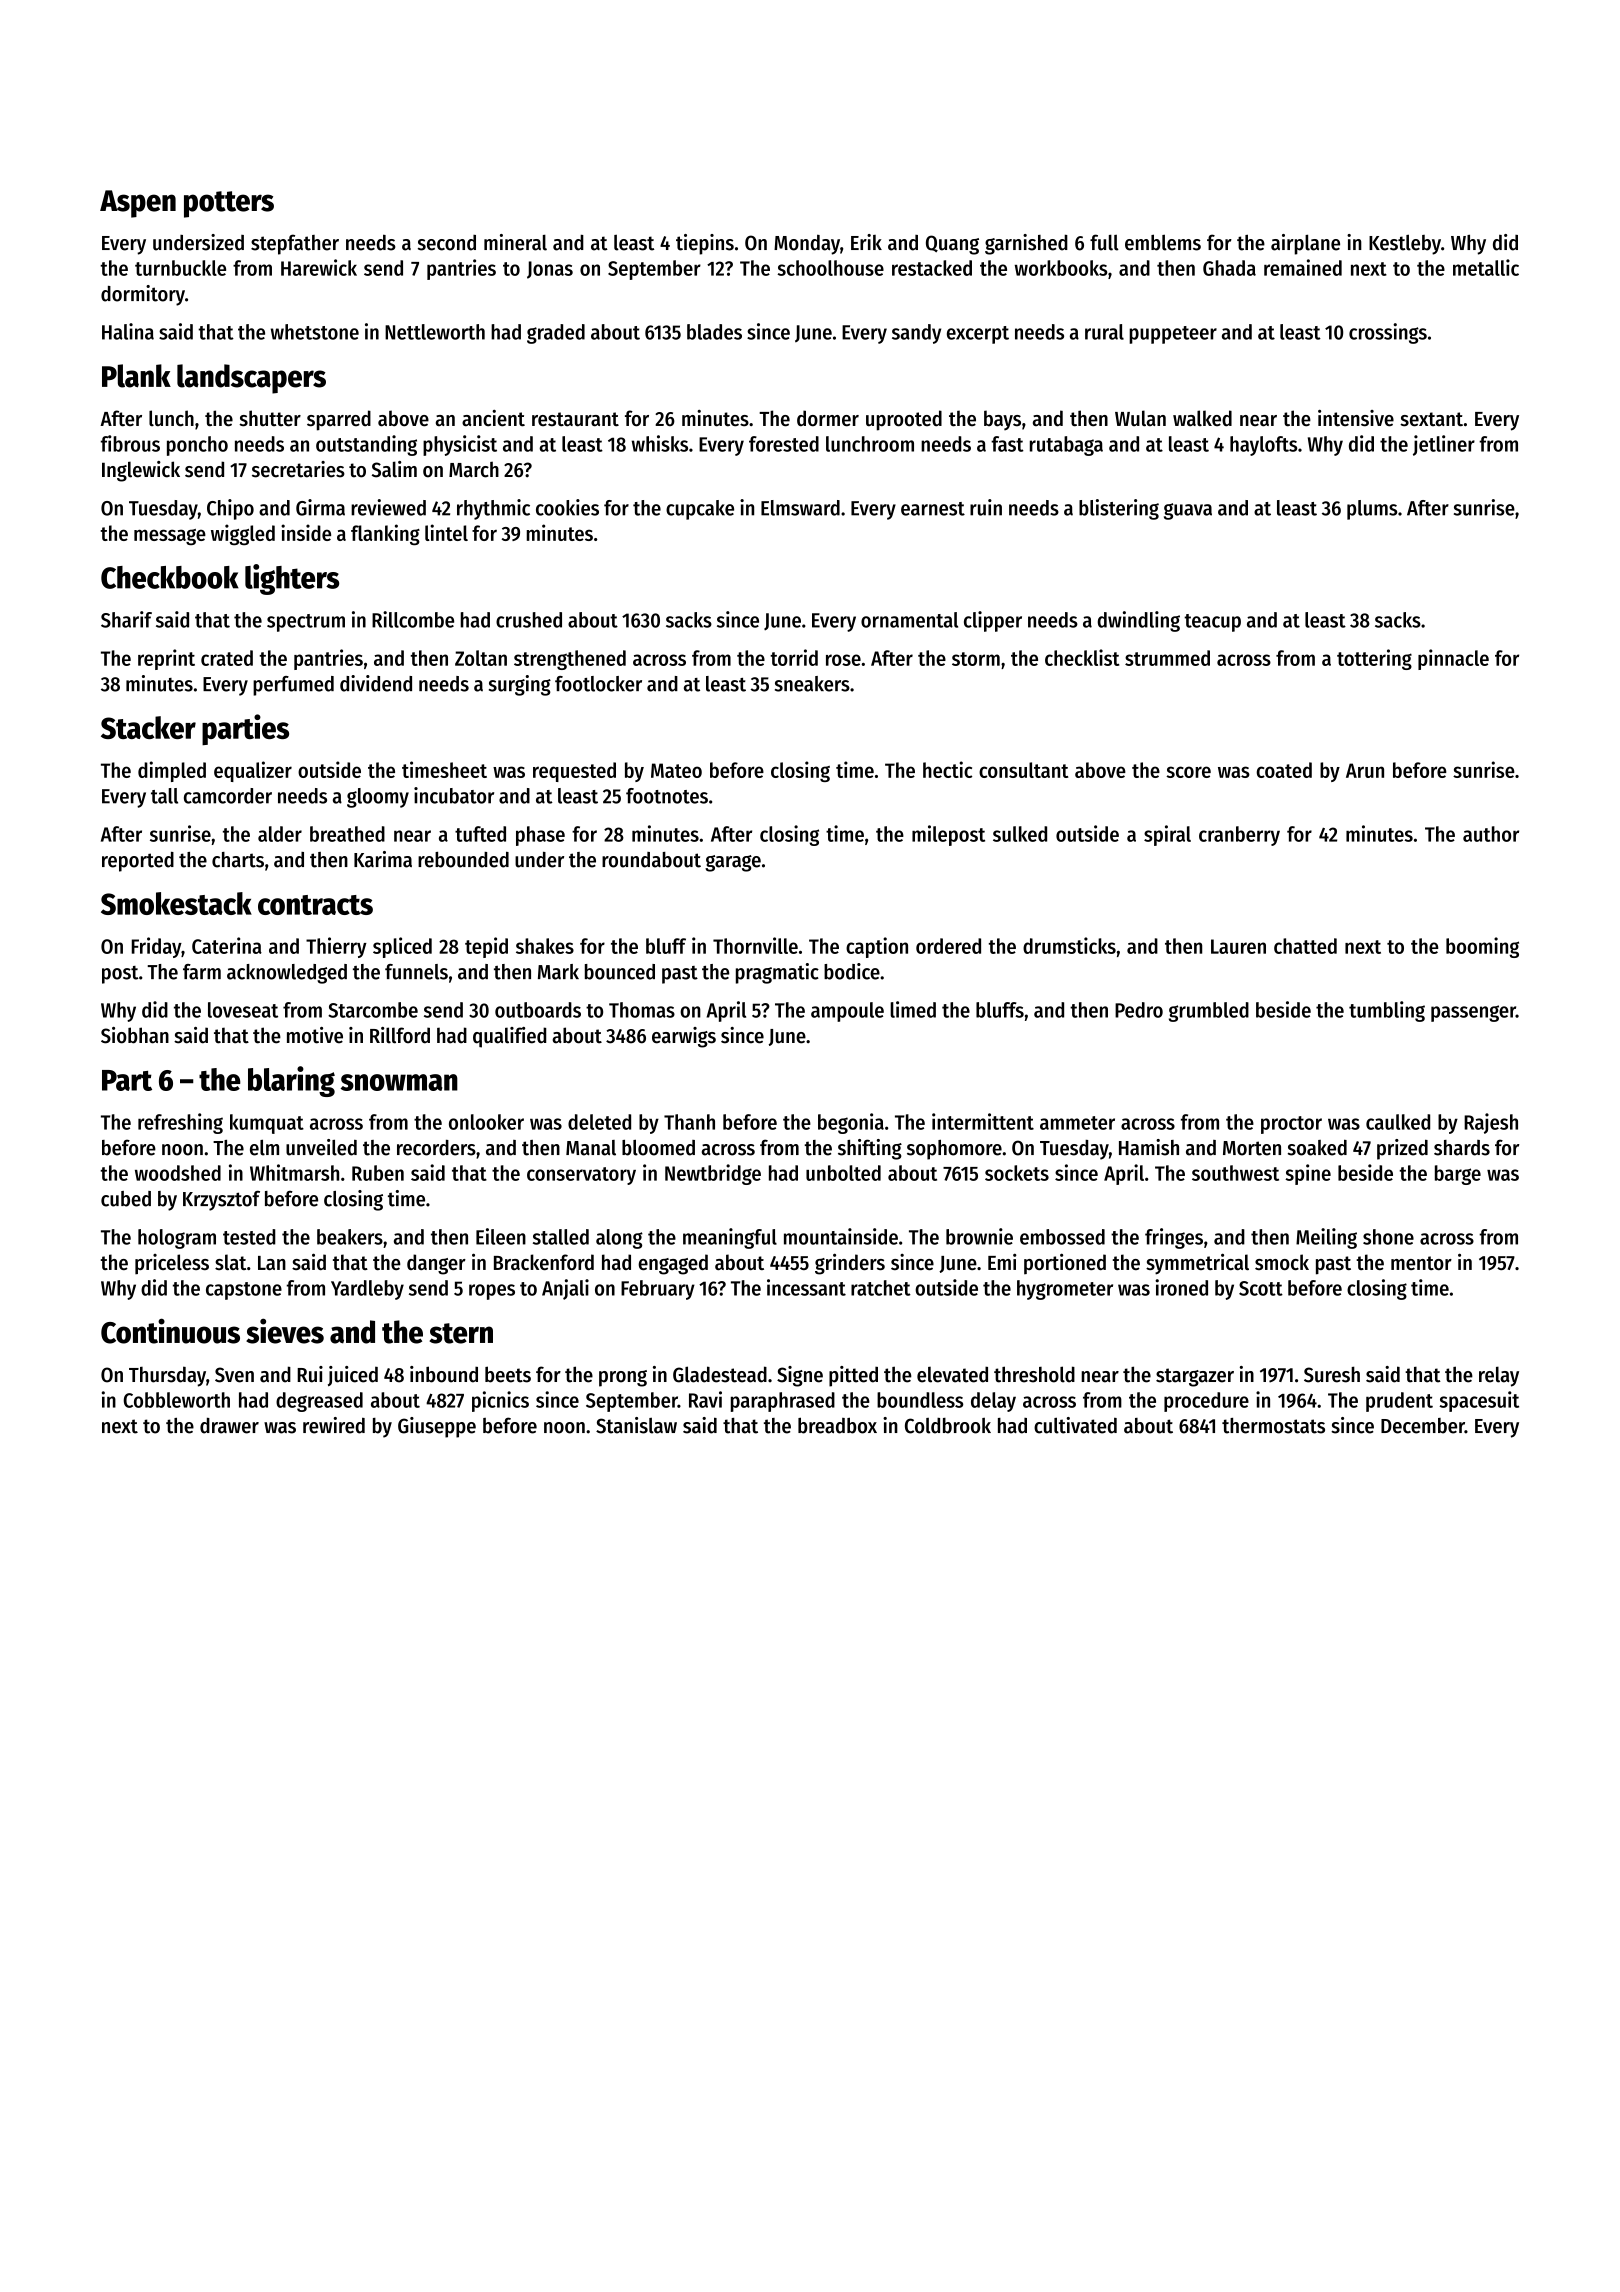 Image resolution: width=1620 pixels, height=2292 pixels. I want to click on pinnacle, so click(1453, 659).
